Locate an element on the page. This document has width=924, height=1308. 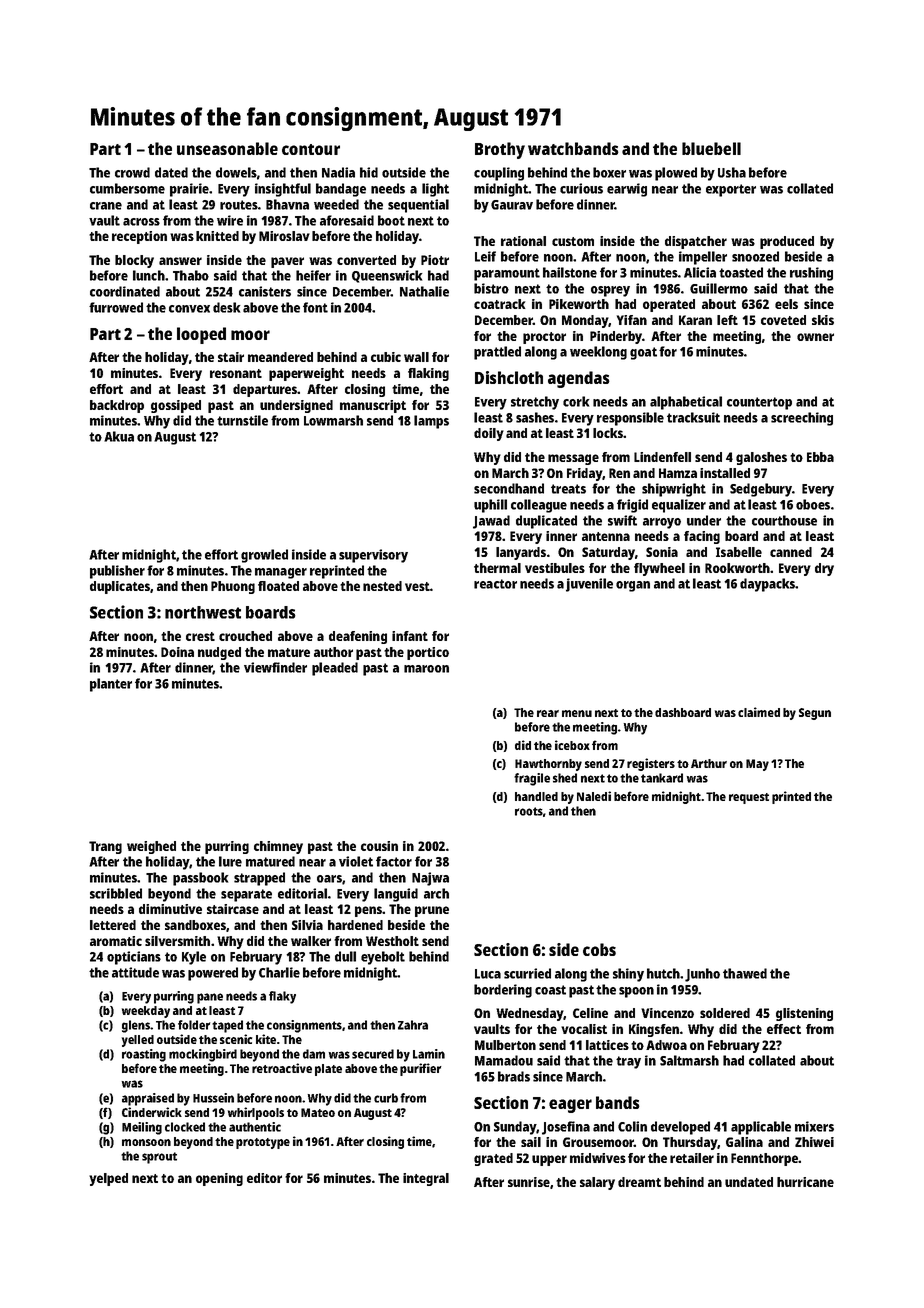
curious is located at coordinates (581, 188).
